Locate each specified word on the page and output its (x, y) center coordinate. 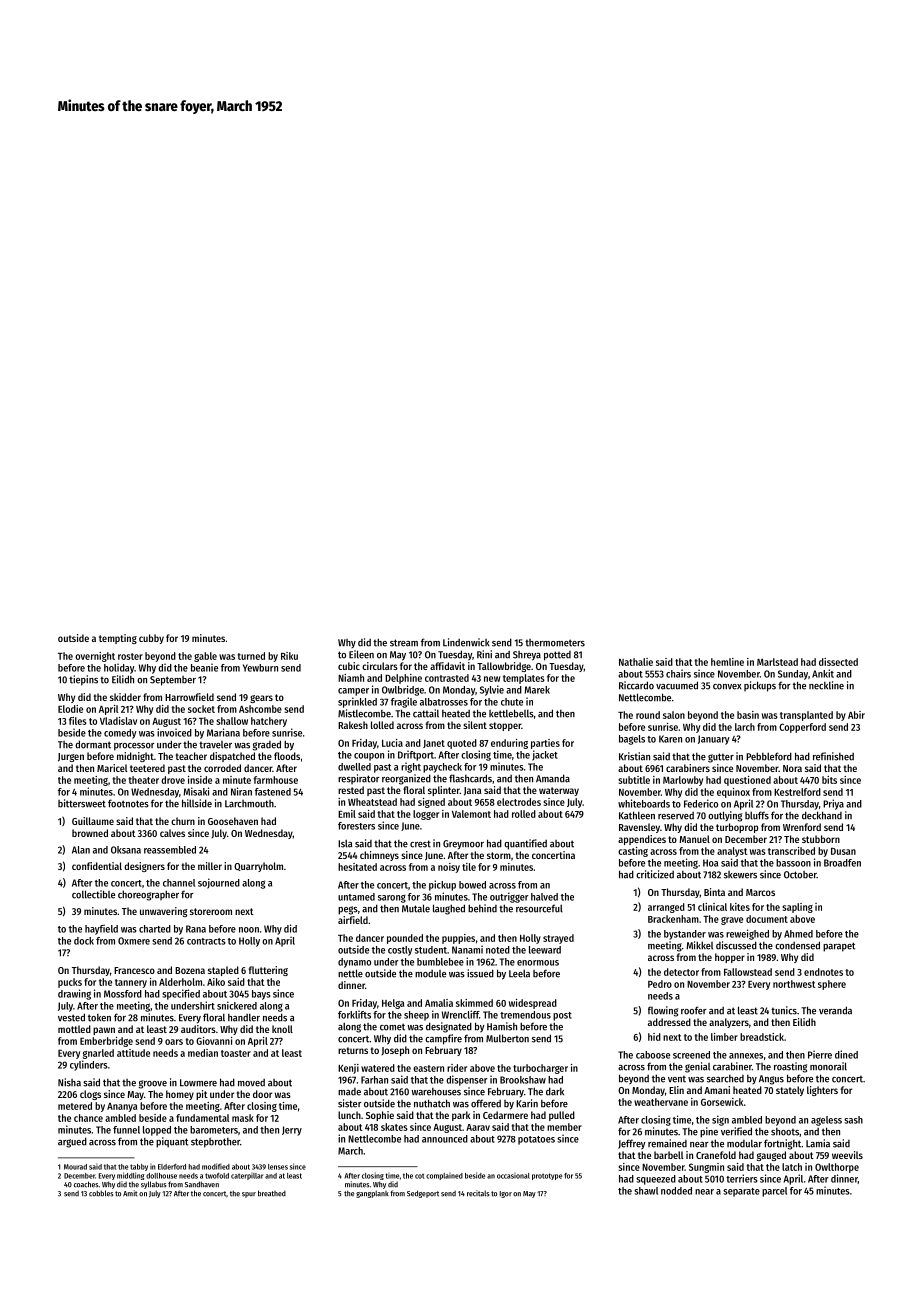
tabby (139, 1167)
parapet (839, 947)
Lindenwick (466, 642)
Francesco (134, 970)
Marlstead (777, 662)
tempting (118, 639)
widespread (533, 1004)
